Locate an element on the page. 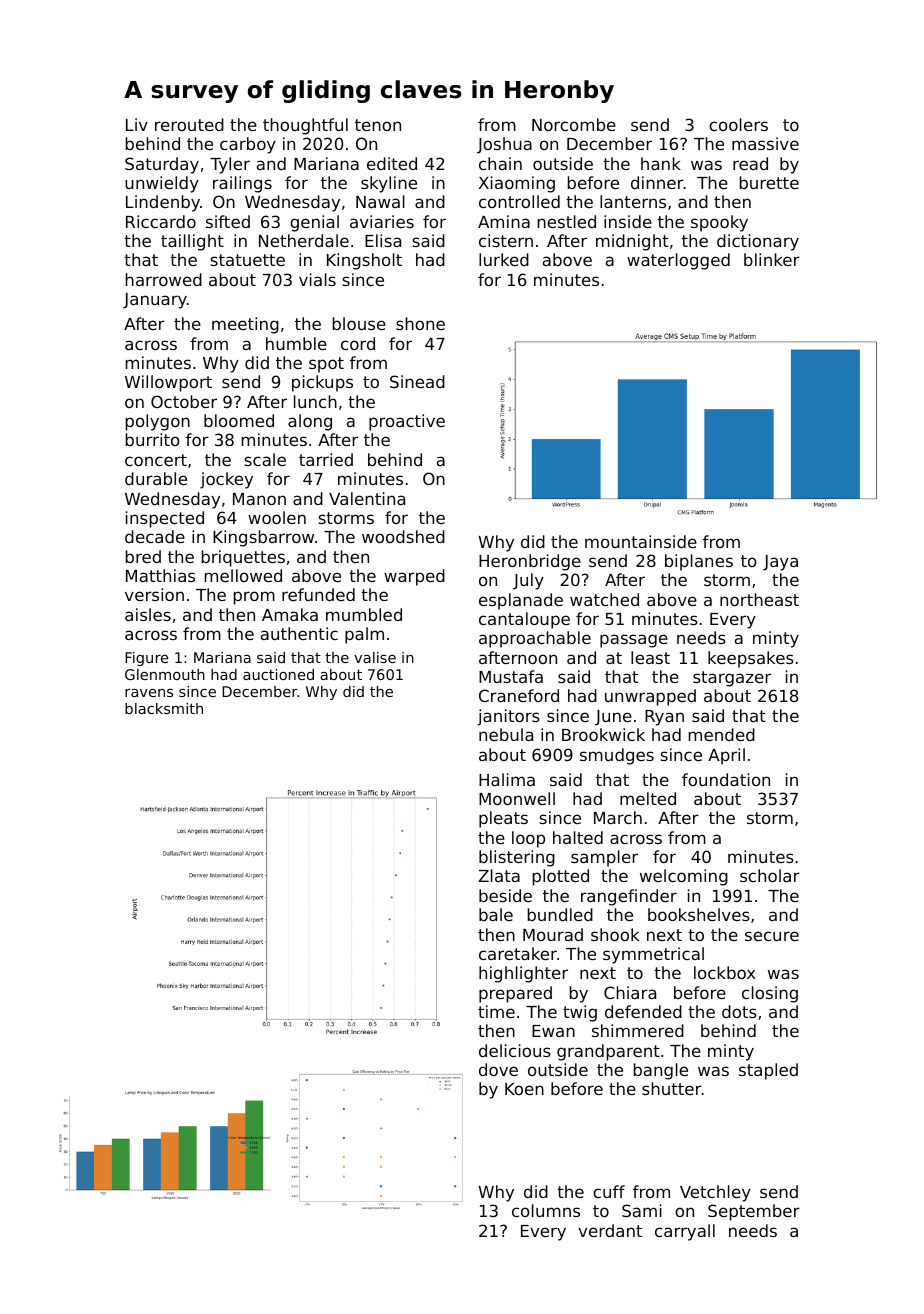 This image has height=1314, width=924. tenon is located at coordinates (378, 125).
